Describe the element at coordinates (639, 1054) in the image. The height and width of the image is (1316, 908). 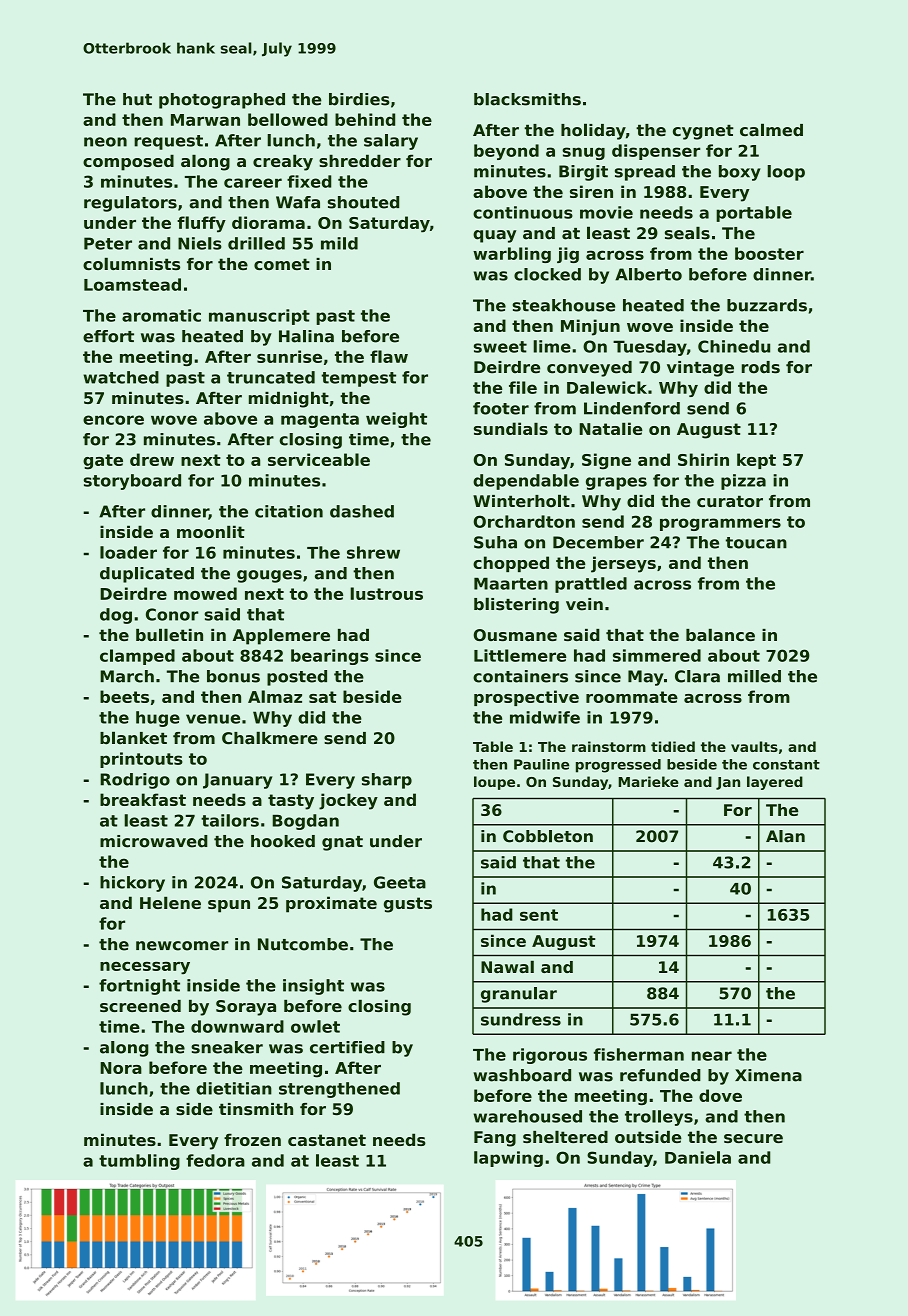
I see `fisherman` at that location.
